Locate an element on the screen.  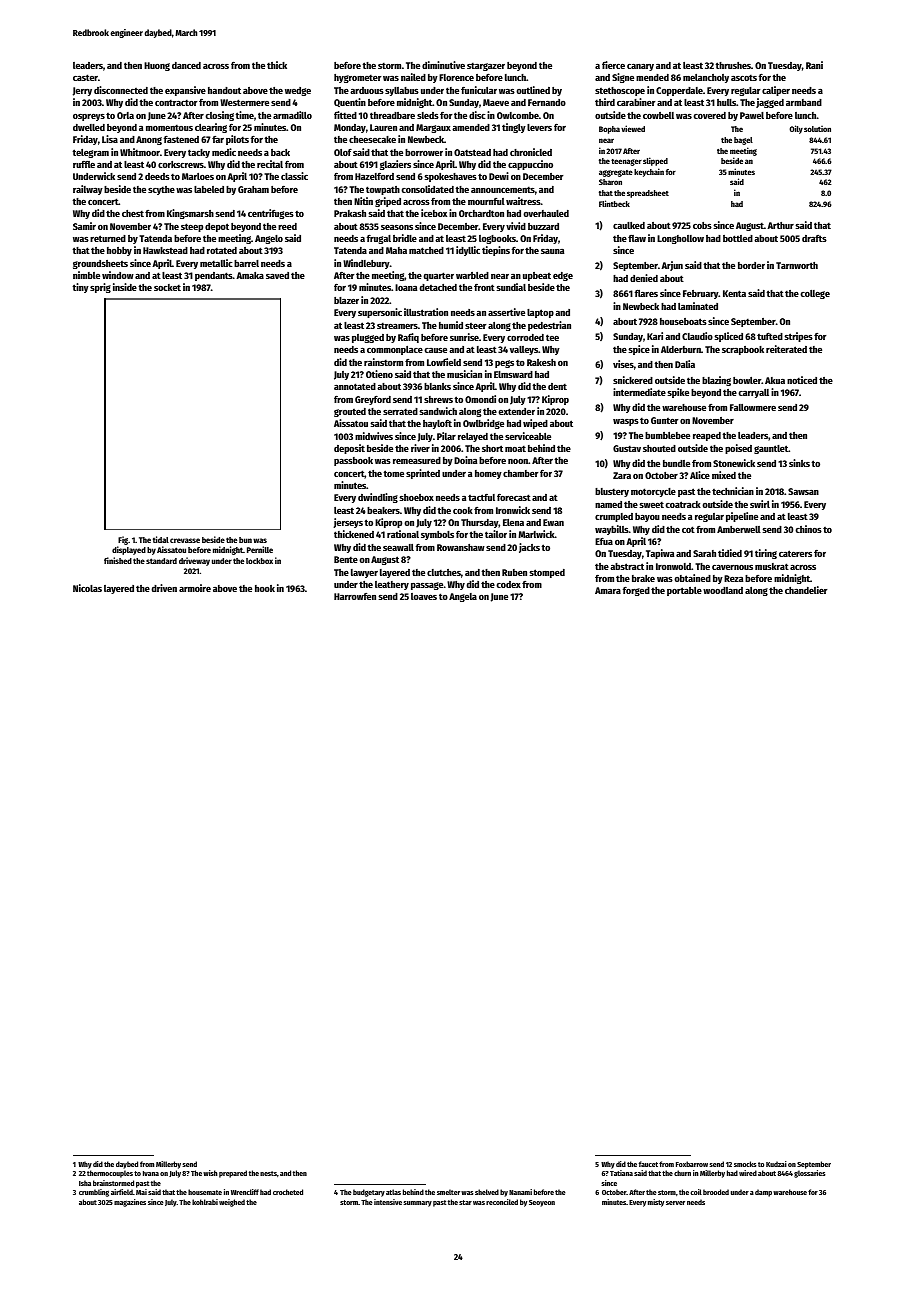
codex is located at coordinates (508, 584).
